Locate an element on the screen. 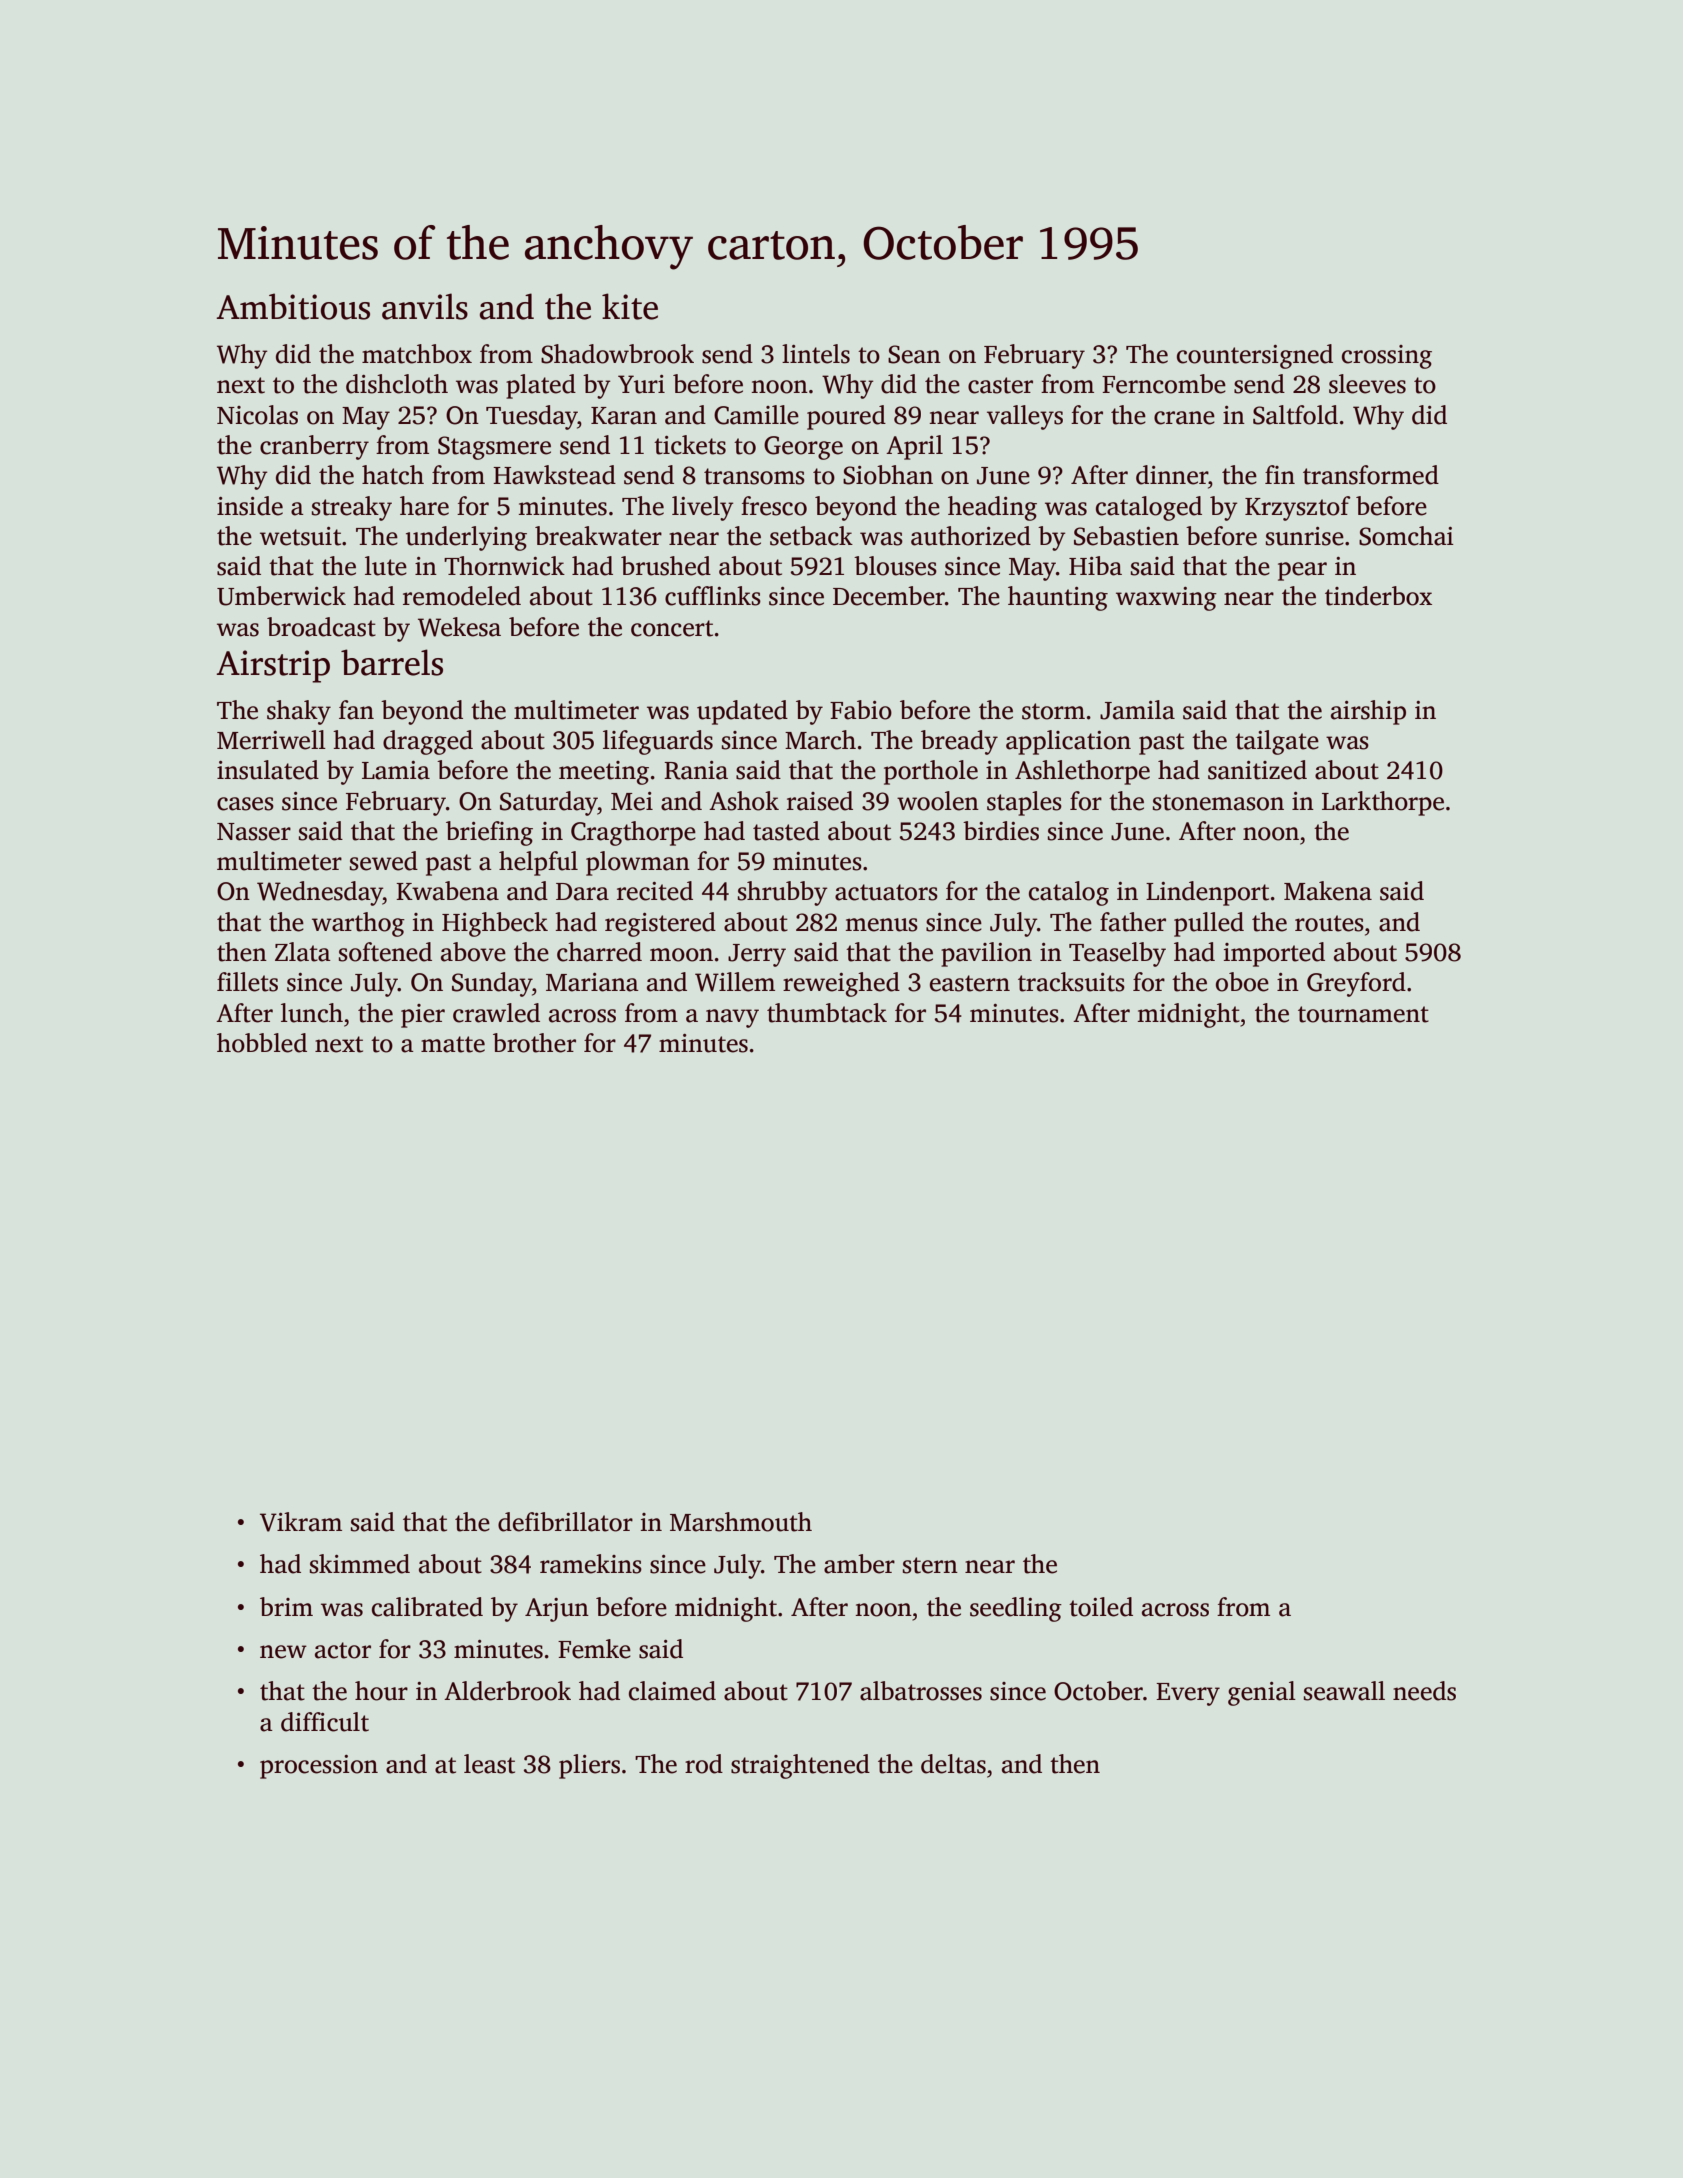 Image resolution: width=1683 pixels, height=2178 pixels. Vikram is located at coordinates (301, 1522).
